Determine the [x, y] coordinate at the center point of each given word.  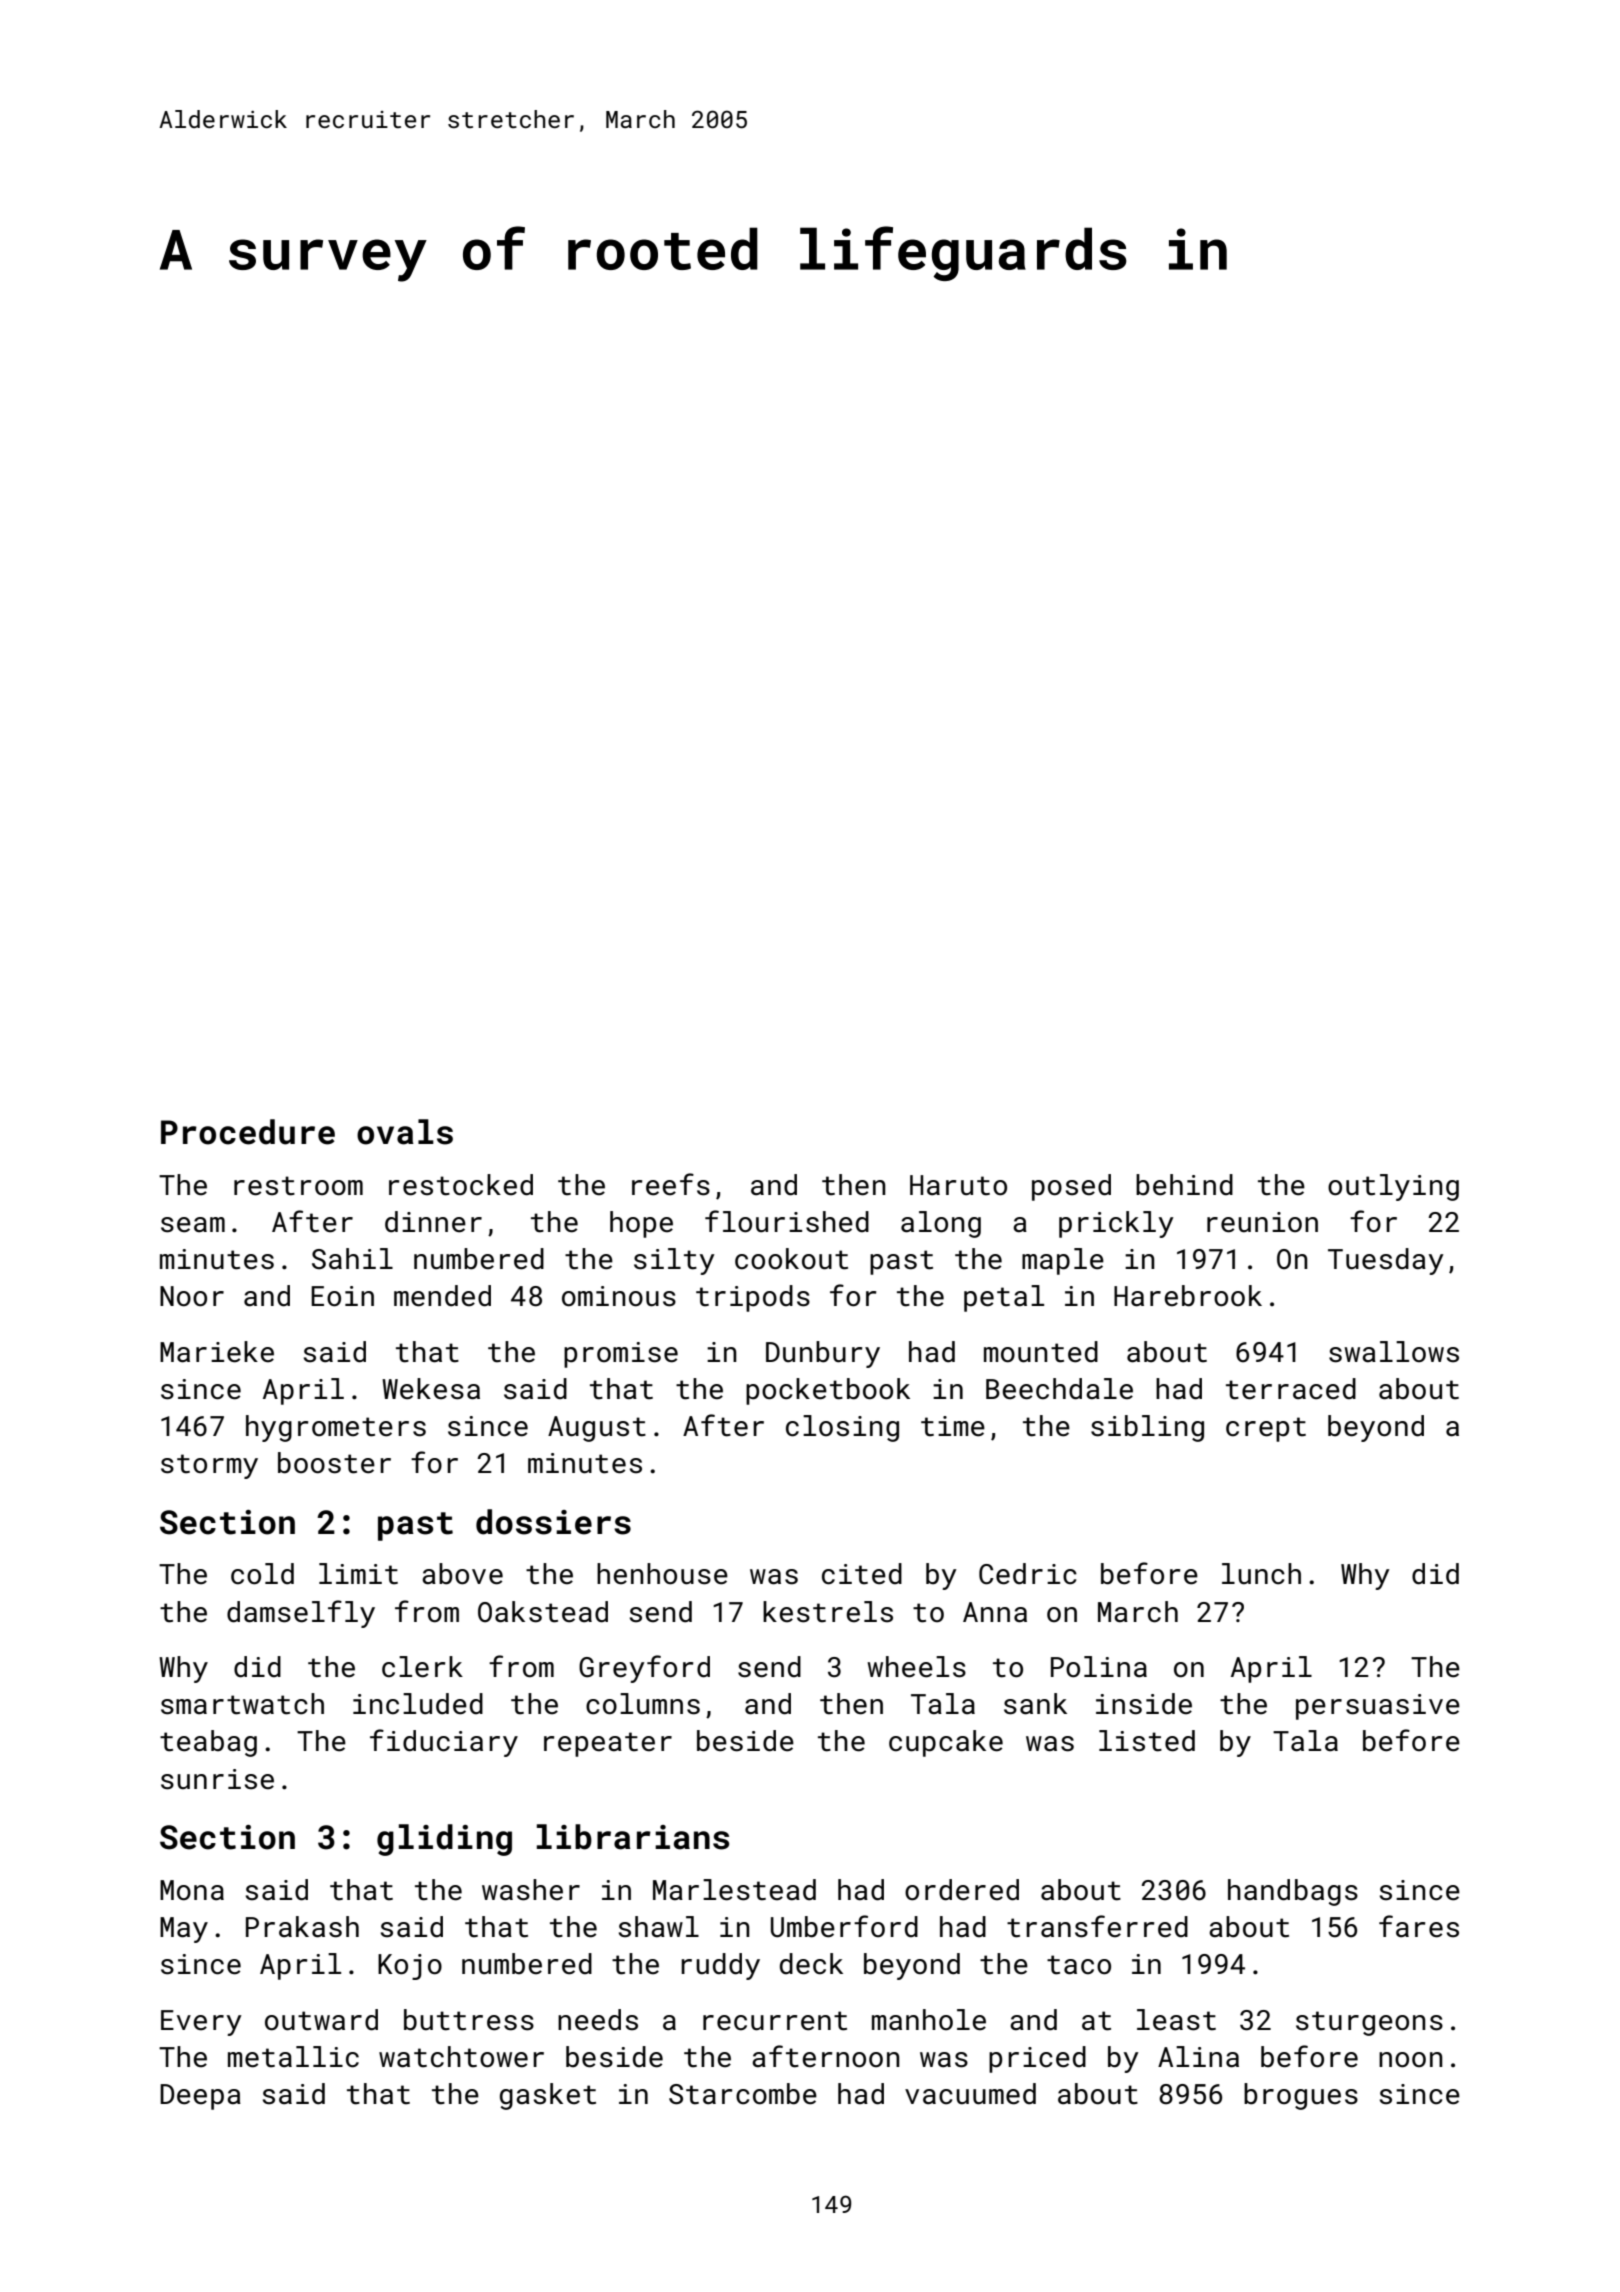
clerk [422, 1667]
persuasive [1378, 1707]
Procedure [248, 1132]
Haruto [958, 1185]
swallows [1394, 1352]
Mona [192, 1890]
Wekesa [431, 1389]
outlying [1393, 1187]
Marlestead [734, 1890]
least [1176, 2020]
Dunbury [823, 1354]
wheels [916, 1667]
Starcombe [743, 2094]
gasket [548, 2096]
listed [1147, 1741]
